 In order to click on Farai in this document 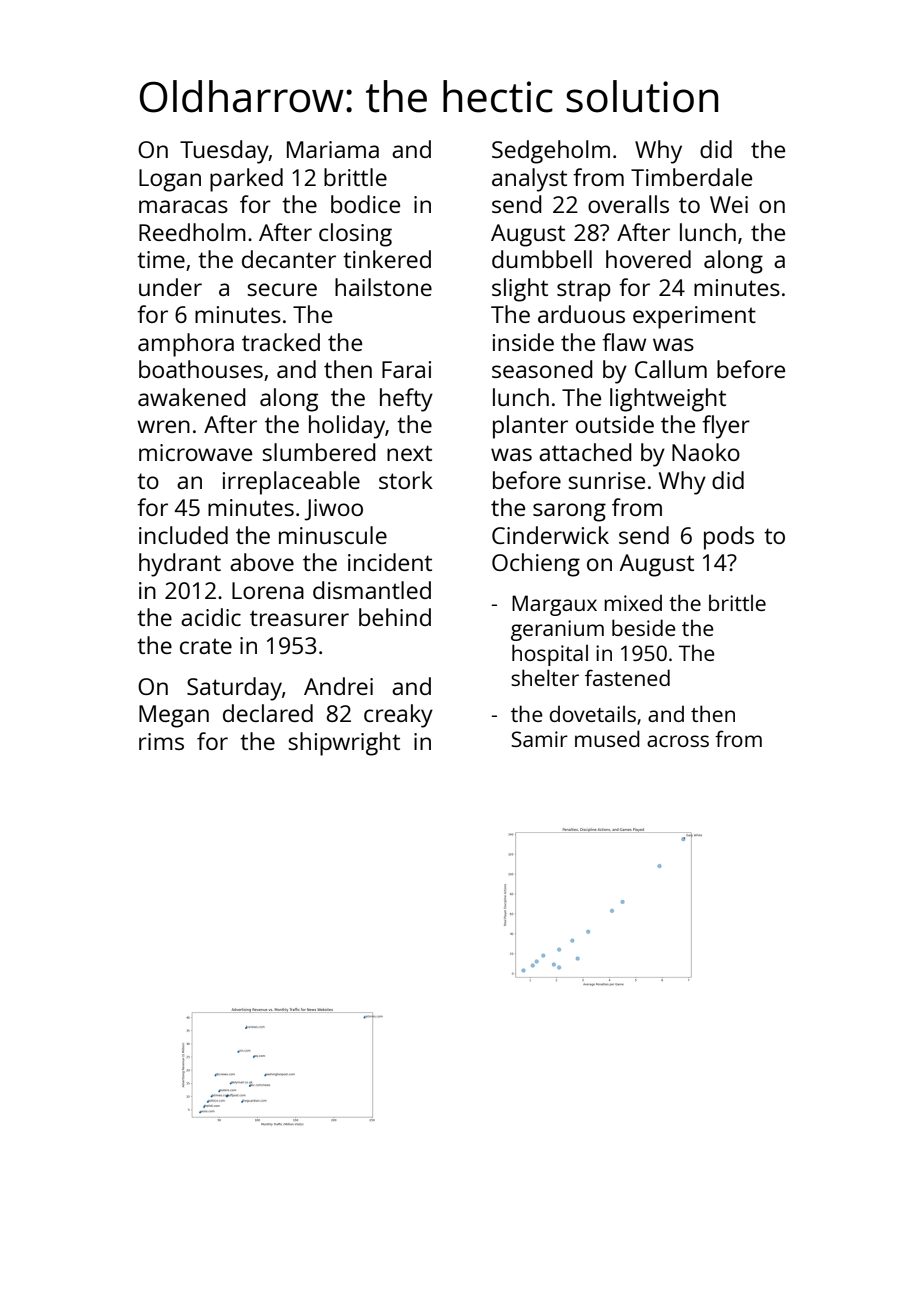, I will do `click(406, 369)`.
